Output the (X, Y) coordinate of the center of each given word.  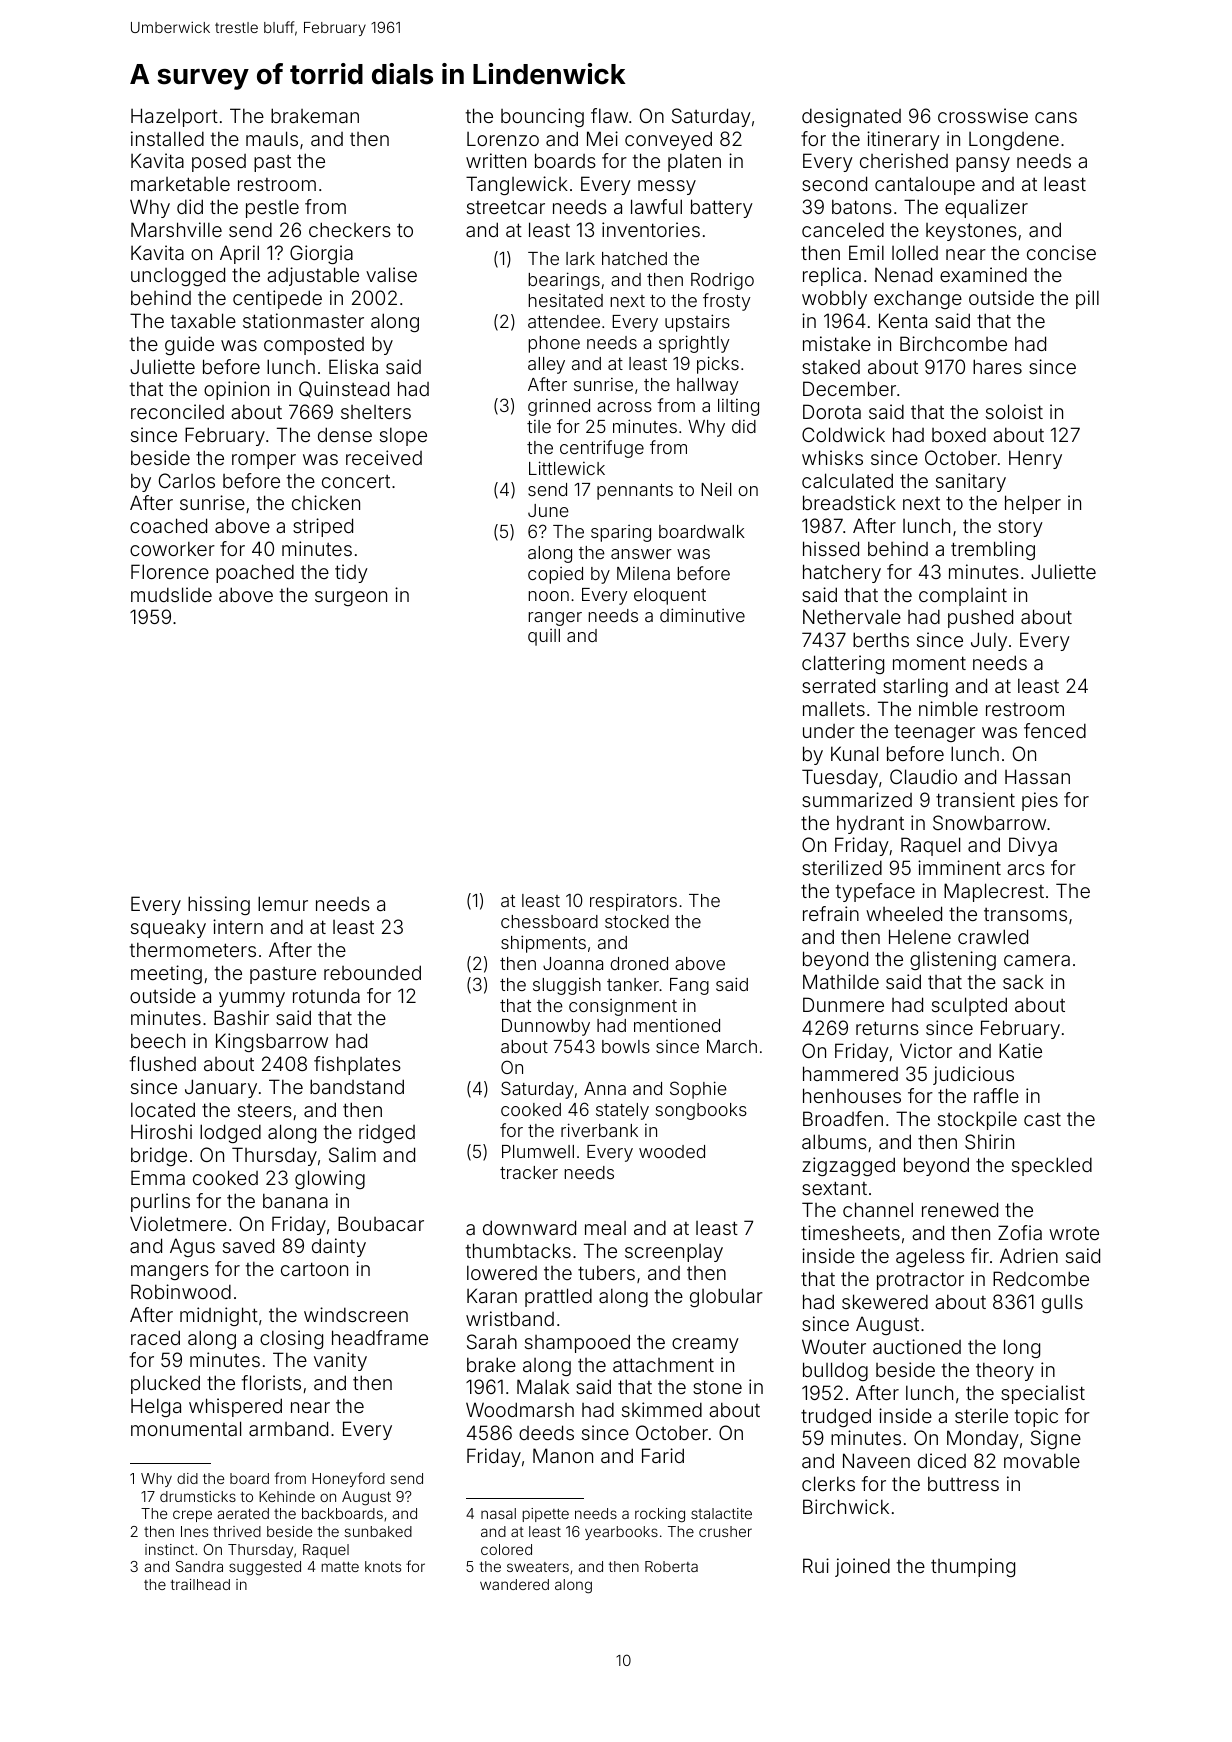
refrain (831, 913)
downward (529, 1227)
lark (580, 258)
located (163, 1109)
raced (155, 1337)
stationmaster (303, 320)
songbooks (701, 1111)
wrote (1074, 1233)
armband (288, 1428)
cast (1042, 1119)
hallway (707, 386)
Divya (1033, 846)
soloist (1014, 411)
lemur (283, 903)
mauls (272, 138)
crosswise (983, 115)
